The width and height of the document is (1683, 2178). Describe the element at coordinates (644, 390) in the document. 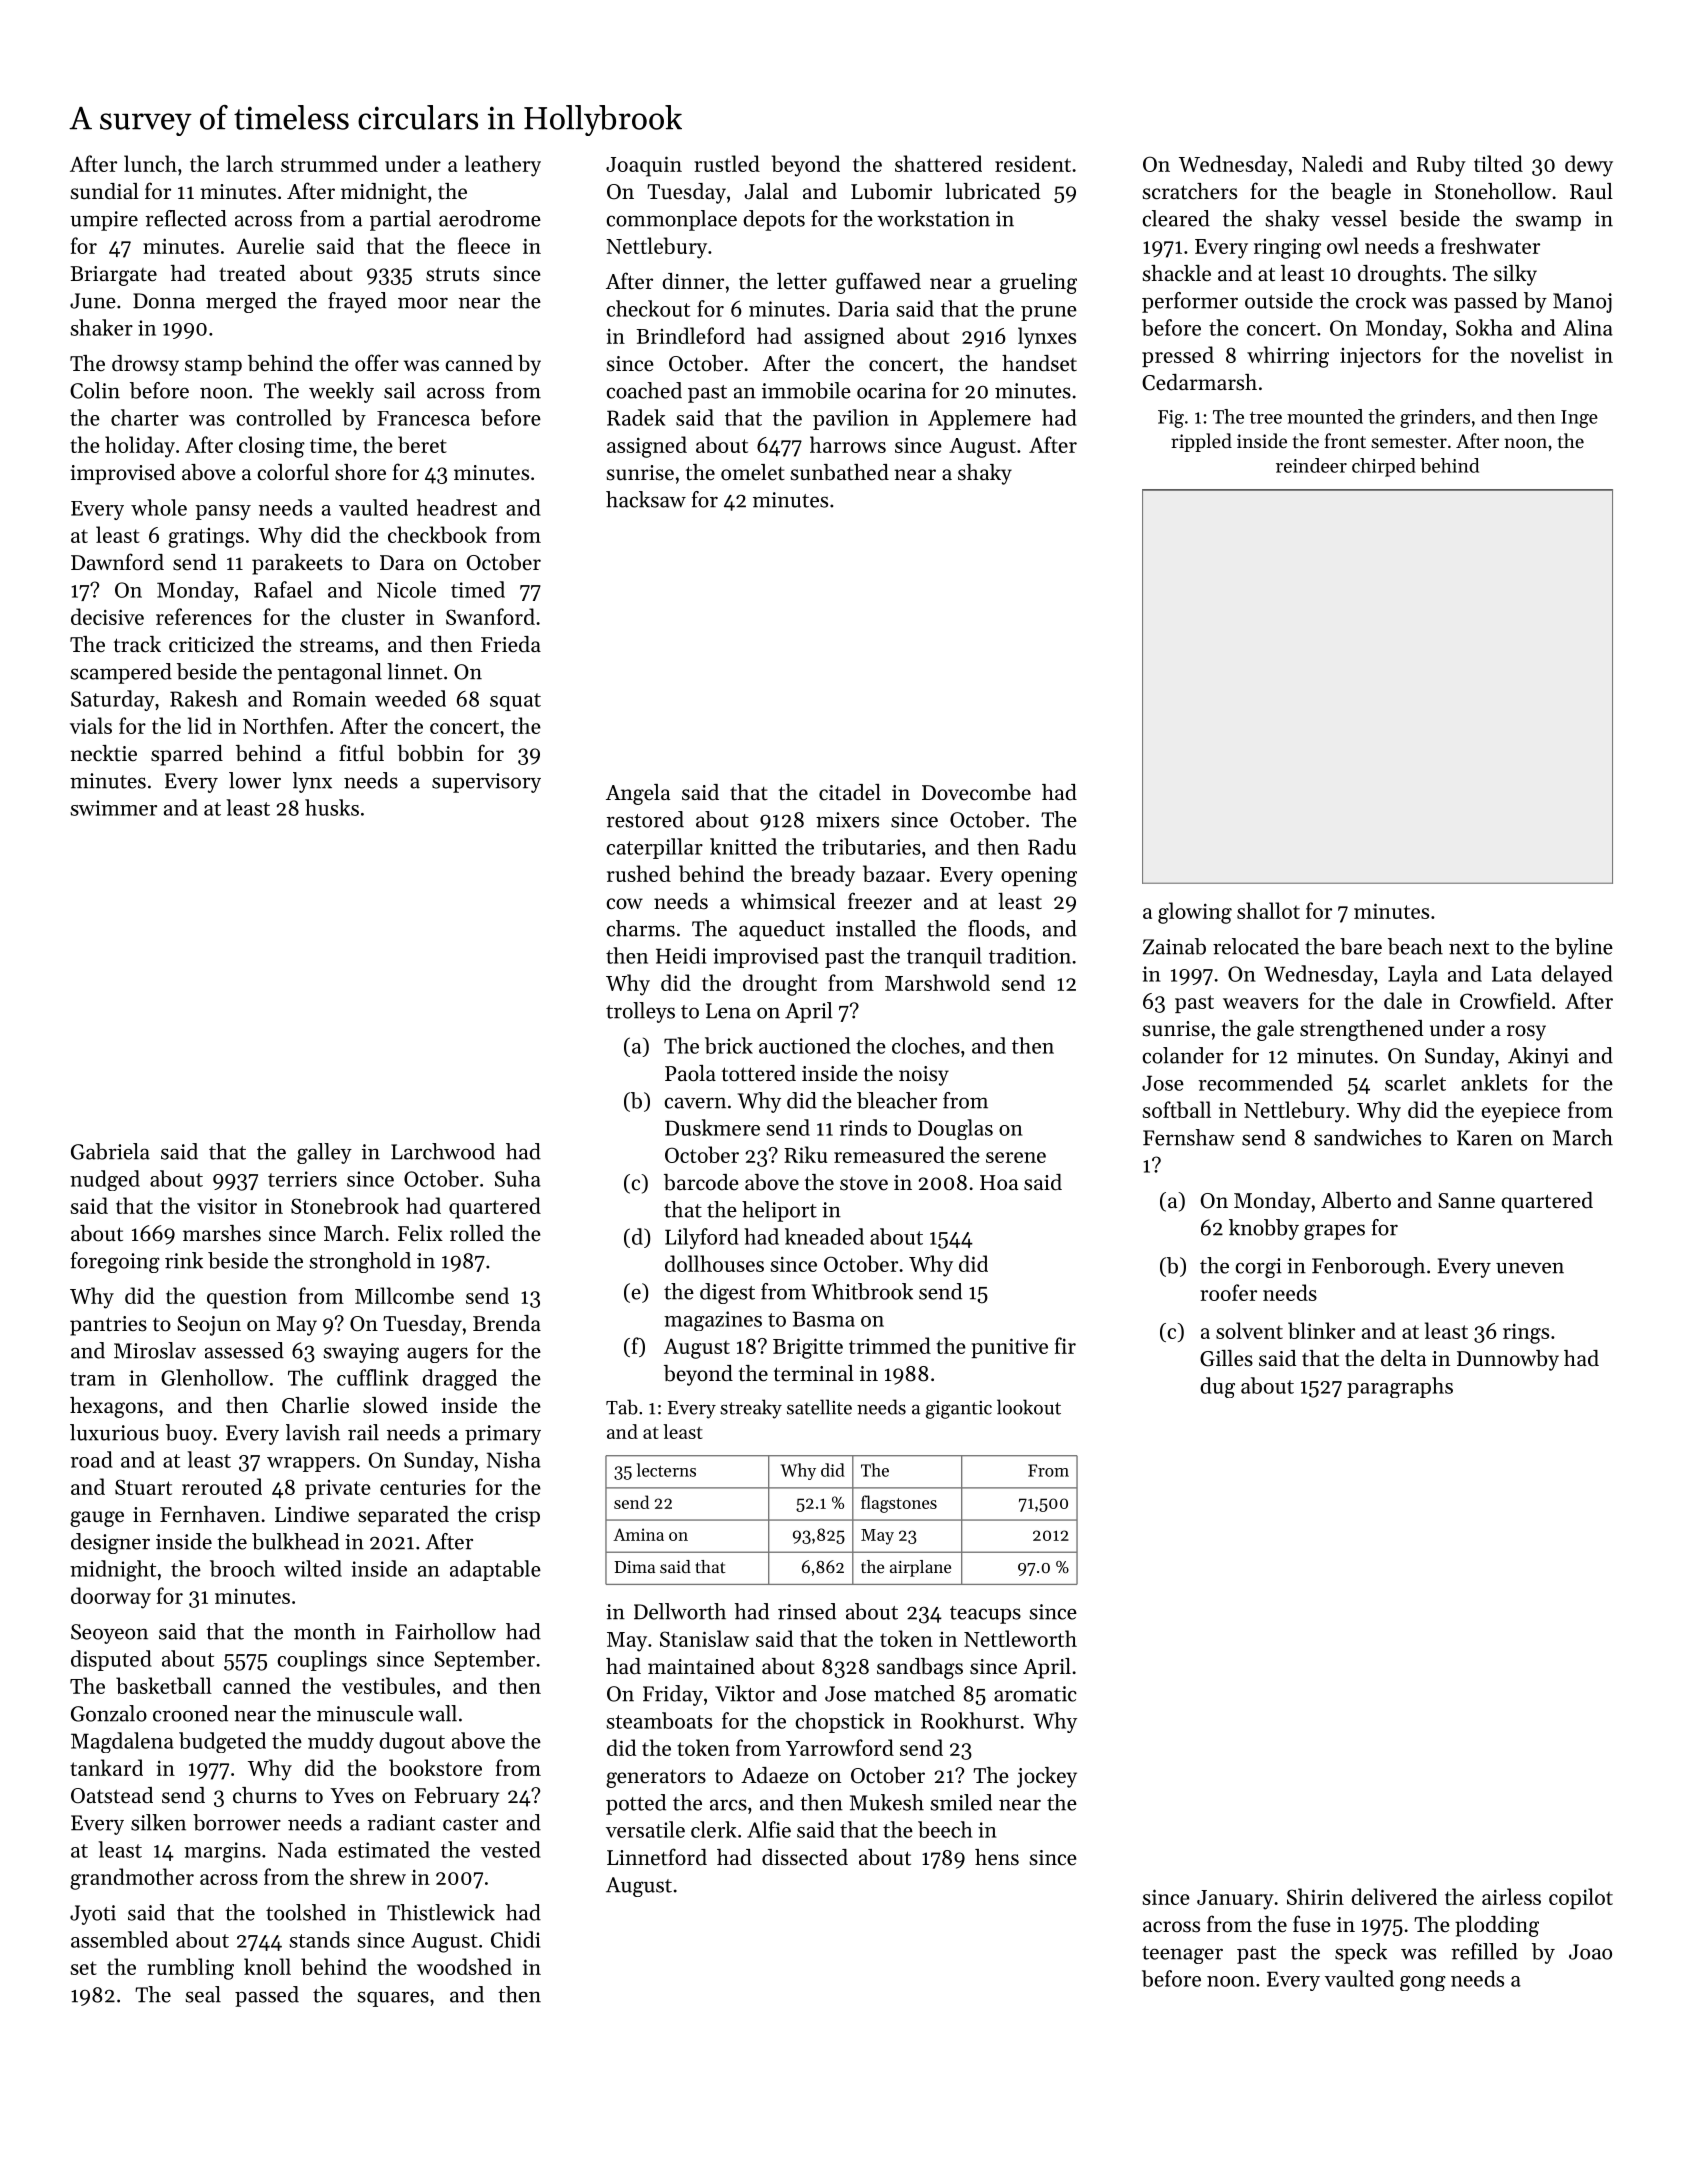

I see `coached` at that location.
